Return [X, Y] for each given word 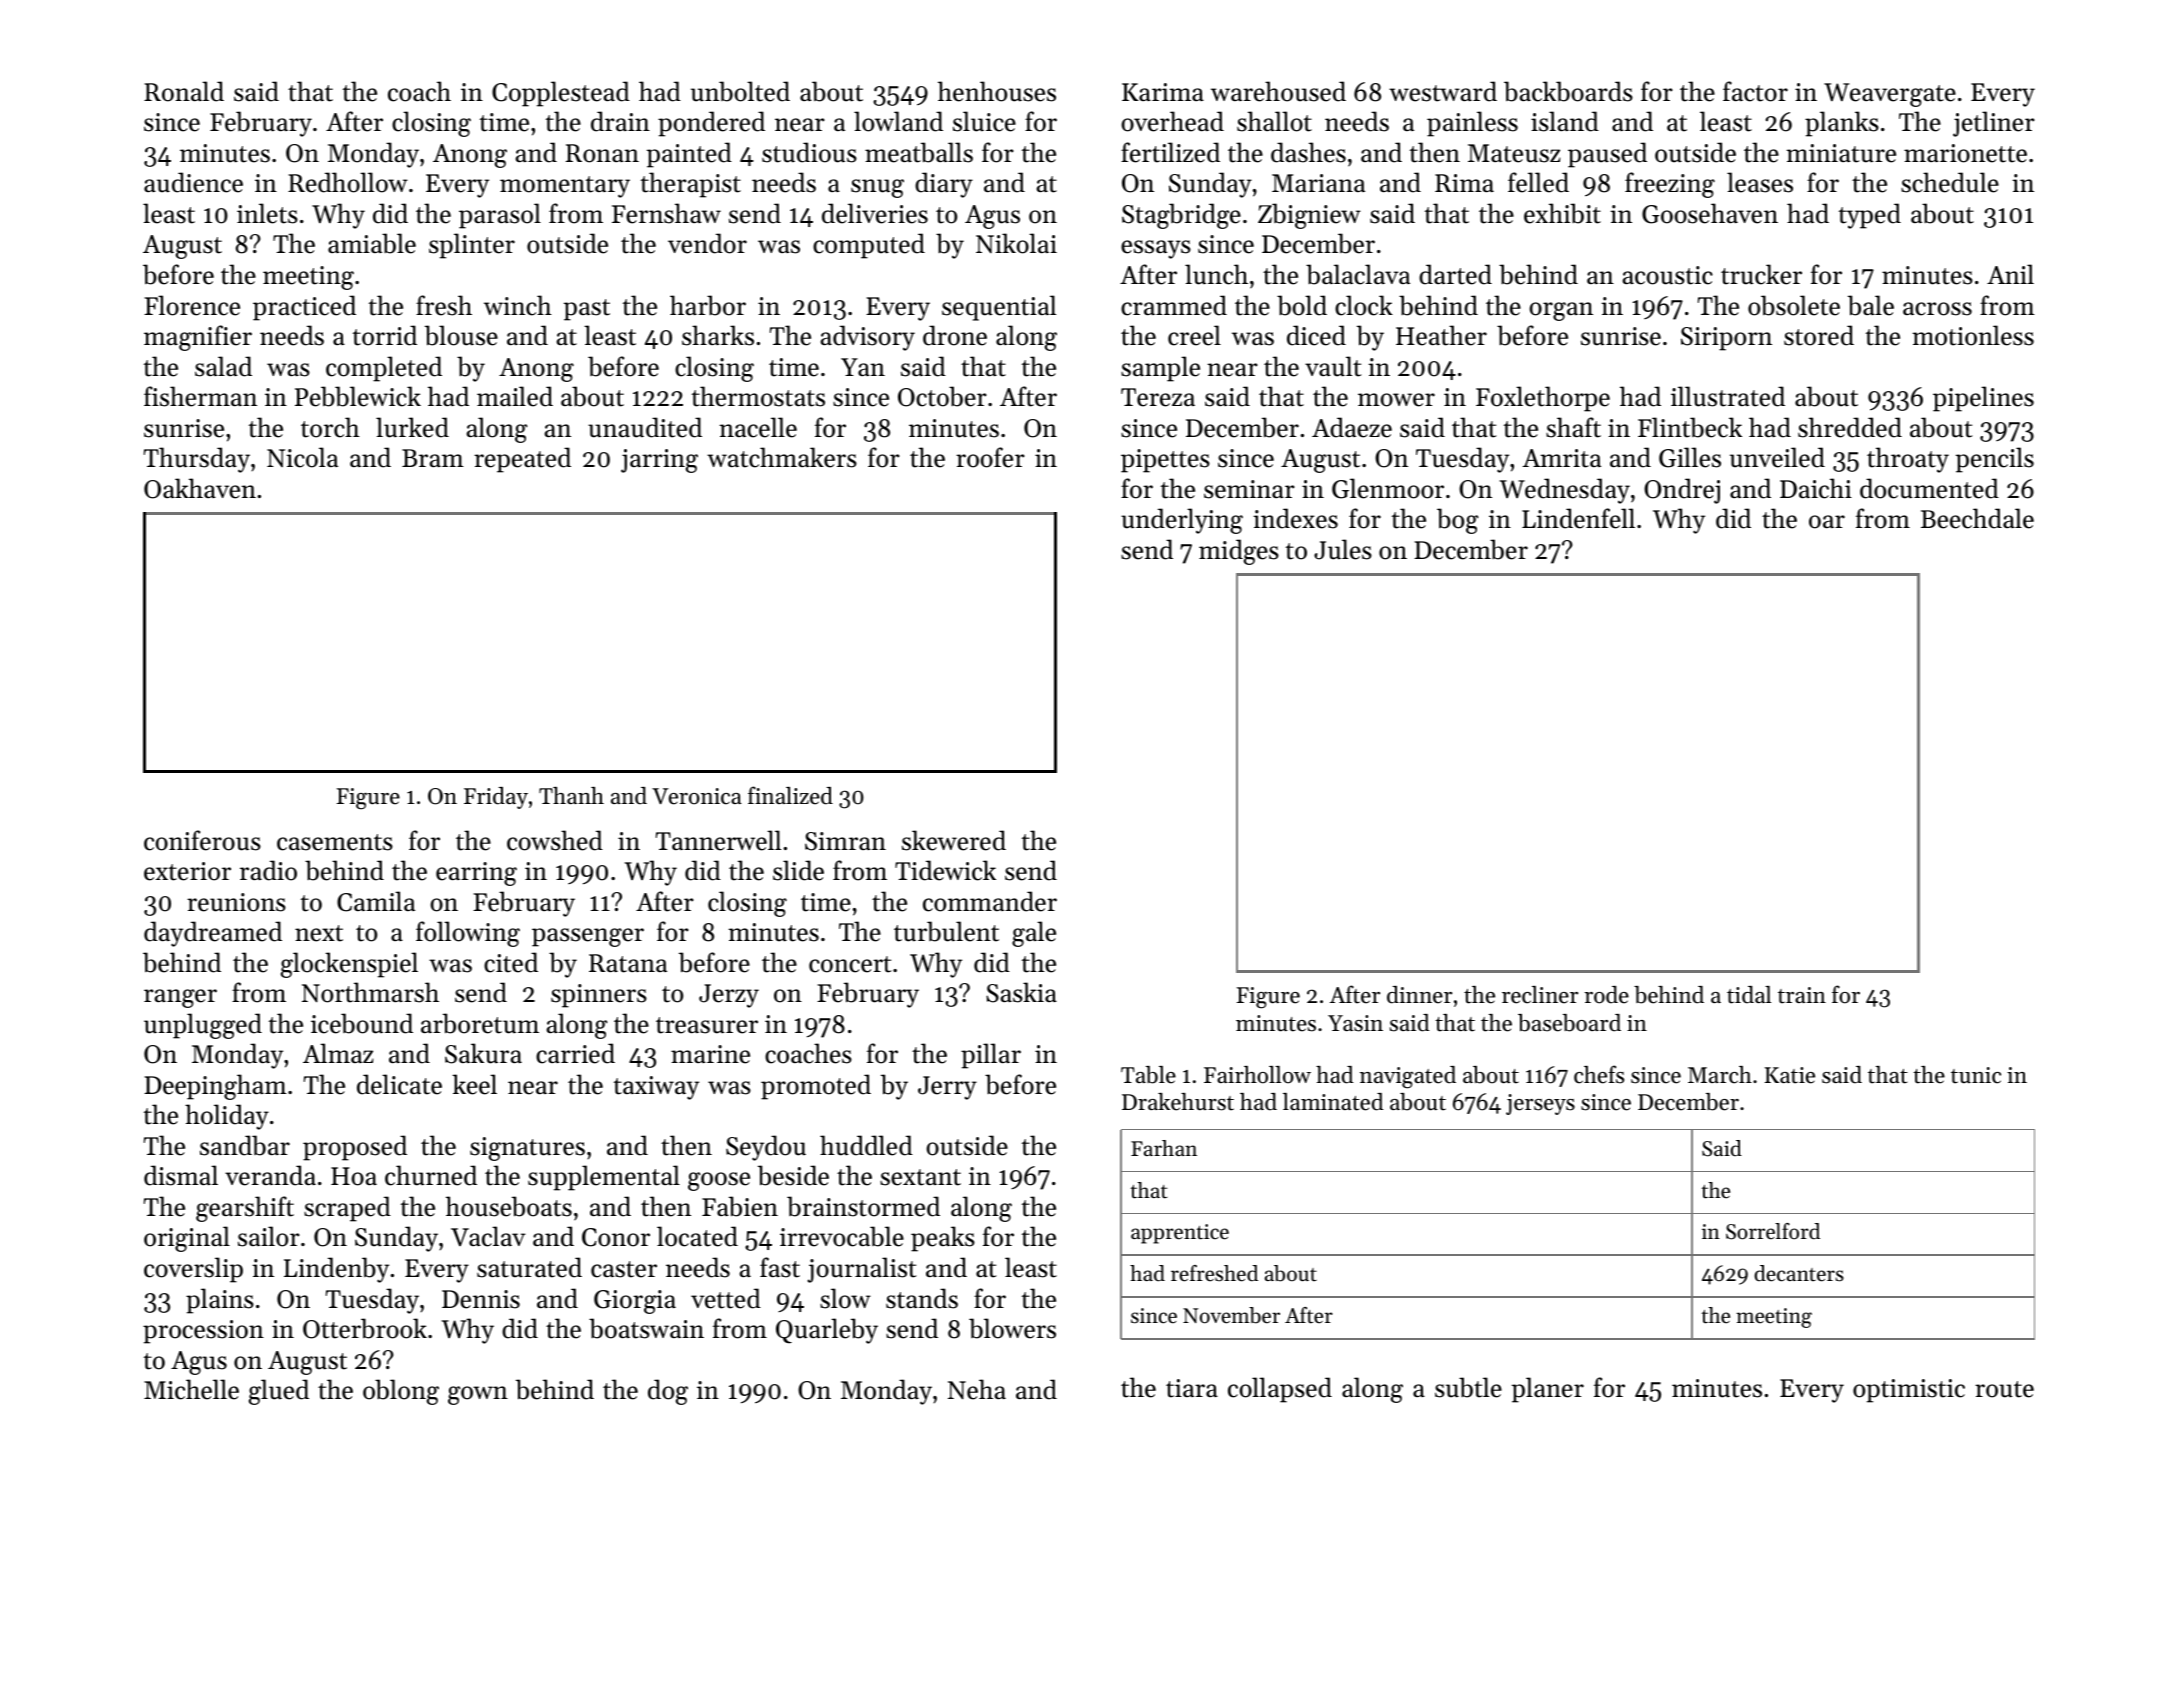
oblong [401, 1392]
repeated [522, 460]
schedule [1950, 182]
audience [193, 182]
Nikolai [1016, 243]
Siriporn [1726, 339]
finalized [790, 795]
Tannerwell [718, 840]
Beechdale [1977, 518]
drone [955, 335]
